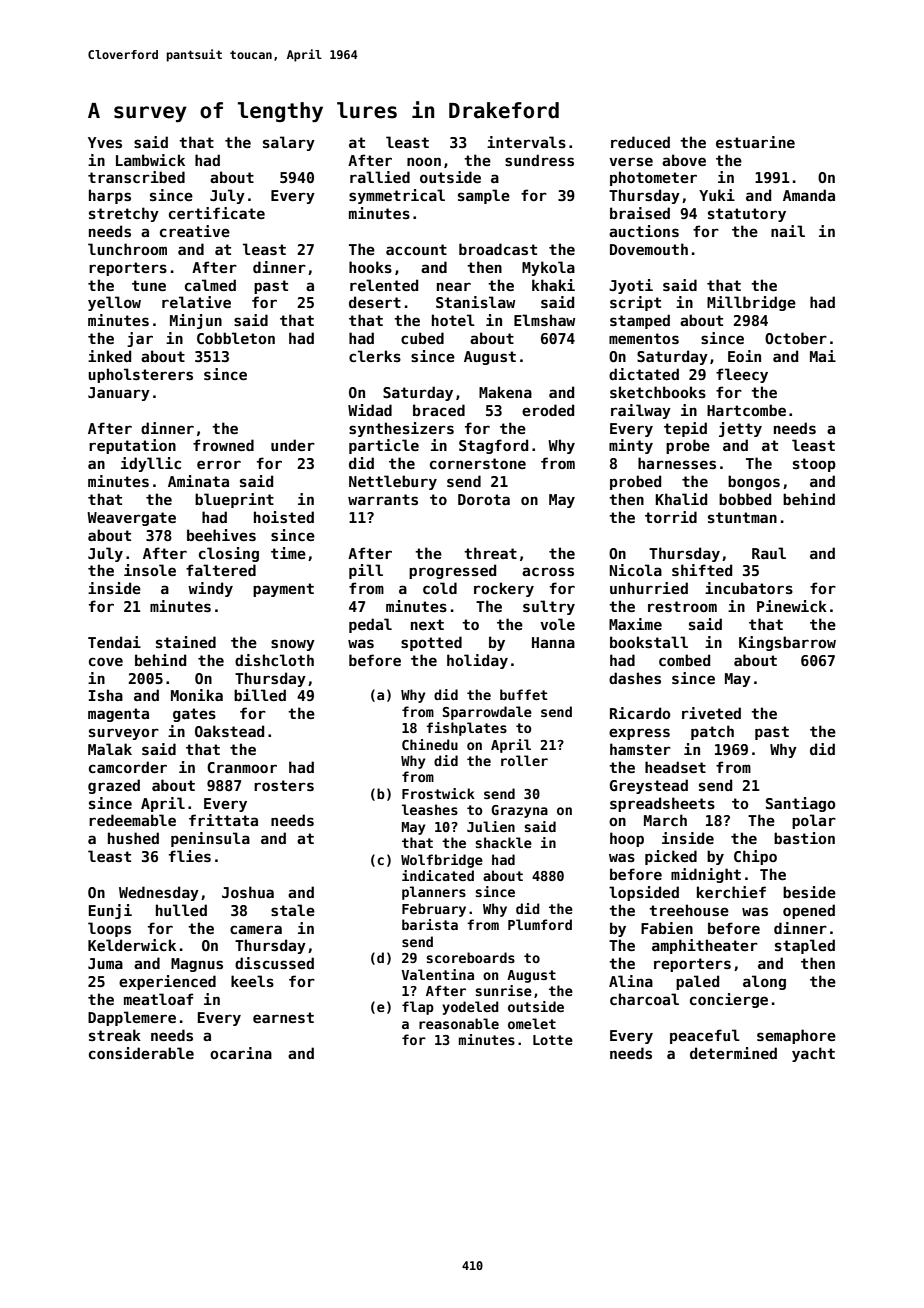 The height and width of the screenshot is (1308, 924). I want to click on February, so click(434, 910).
